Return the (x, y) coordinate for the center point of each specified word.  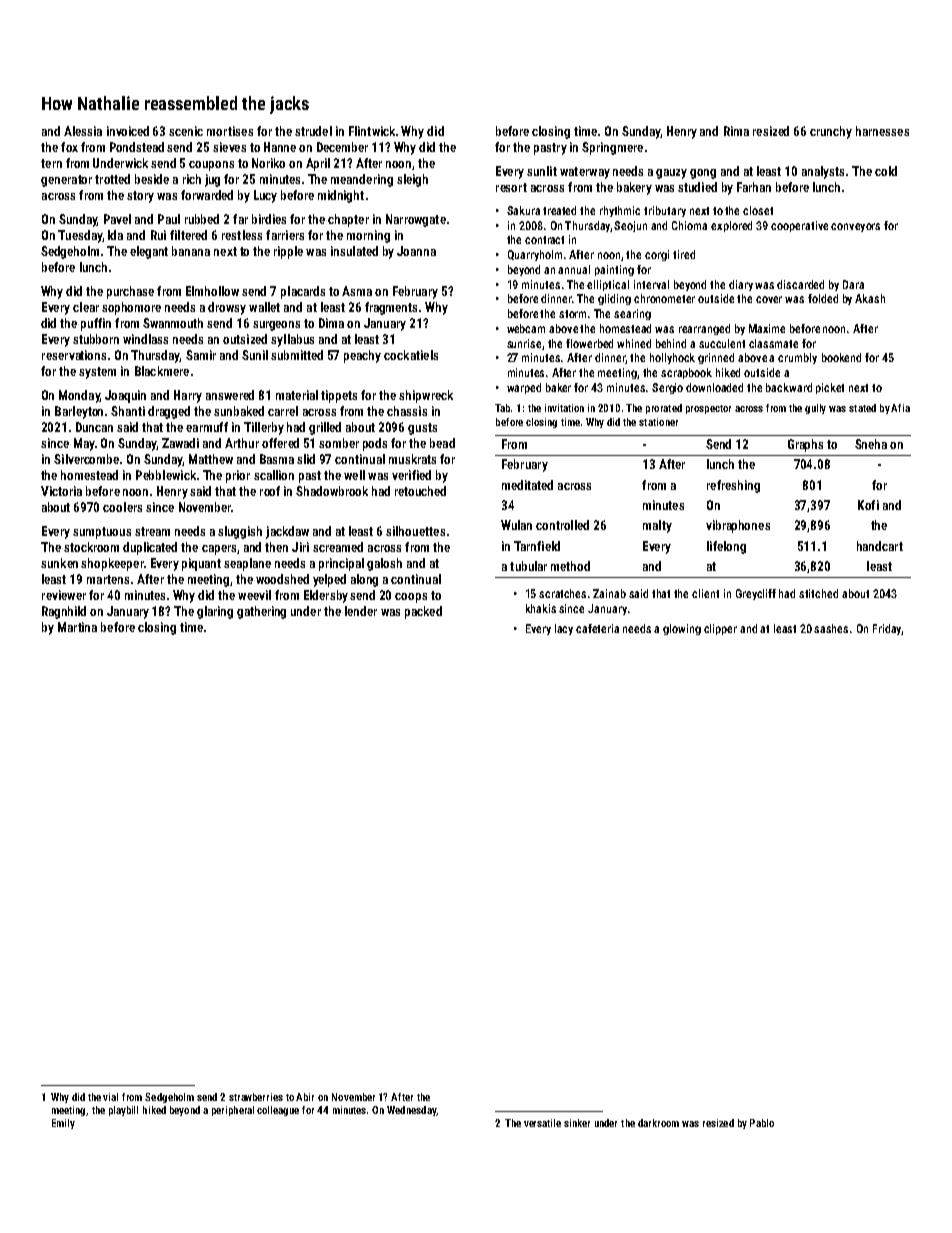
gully (815, 409)
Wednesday (411, 1111)
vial (110, 1097)
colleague (278, 1111)
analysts (823, 172)
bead (442, 443)
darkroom (658, 1123)
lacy (564, 629)
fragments (391, 308)
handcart (880, 546)
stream (152, 531)
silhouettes (415, 531)
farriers (285, 235)
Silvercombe (86, 459)
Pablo (762, 1123)
